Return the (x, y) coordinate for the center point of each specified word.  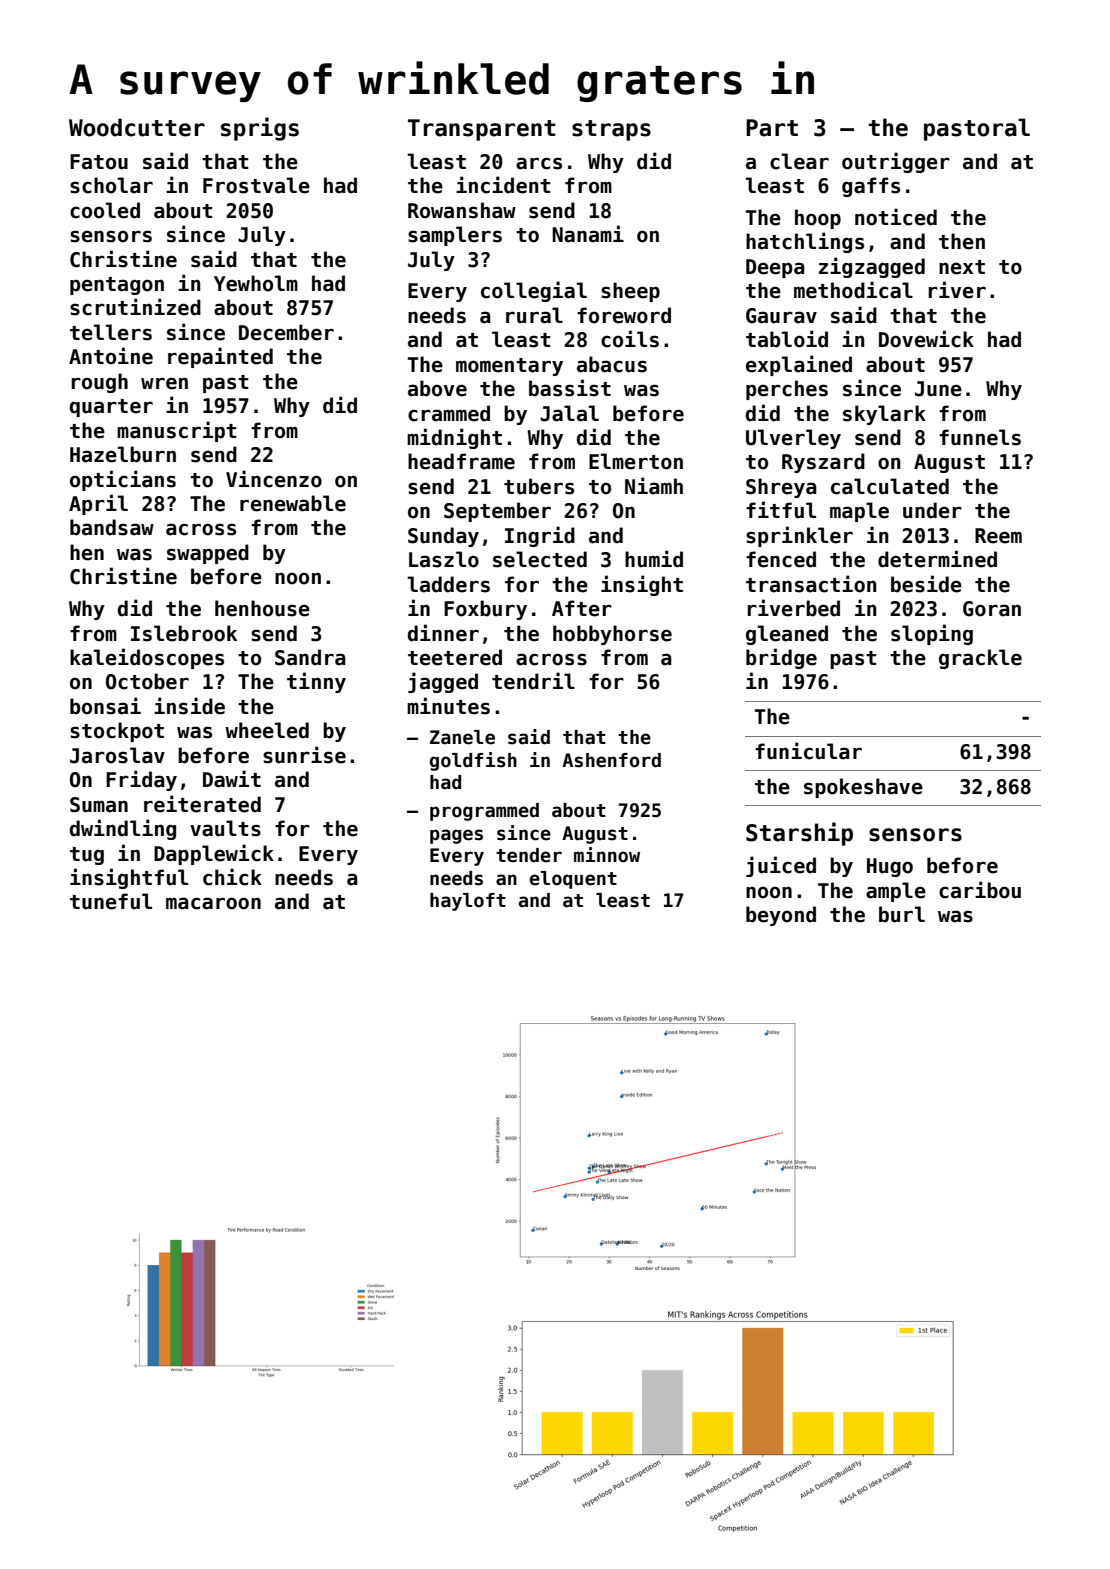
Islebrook (184, 633)
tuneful (111, 901)
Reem (998, 536)
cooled (105, 210)
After (582, 608)
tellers (111, 332)
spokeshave (863, 788)
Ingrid (540, 536)
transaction (811, 584)
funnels (980, 437)
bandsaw (112, 527)
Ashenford (611, 760)
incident (503, 185)
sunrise (304, 755)
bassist (570, 388)
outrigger (896, 162)
